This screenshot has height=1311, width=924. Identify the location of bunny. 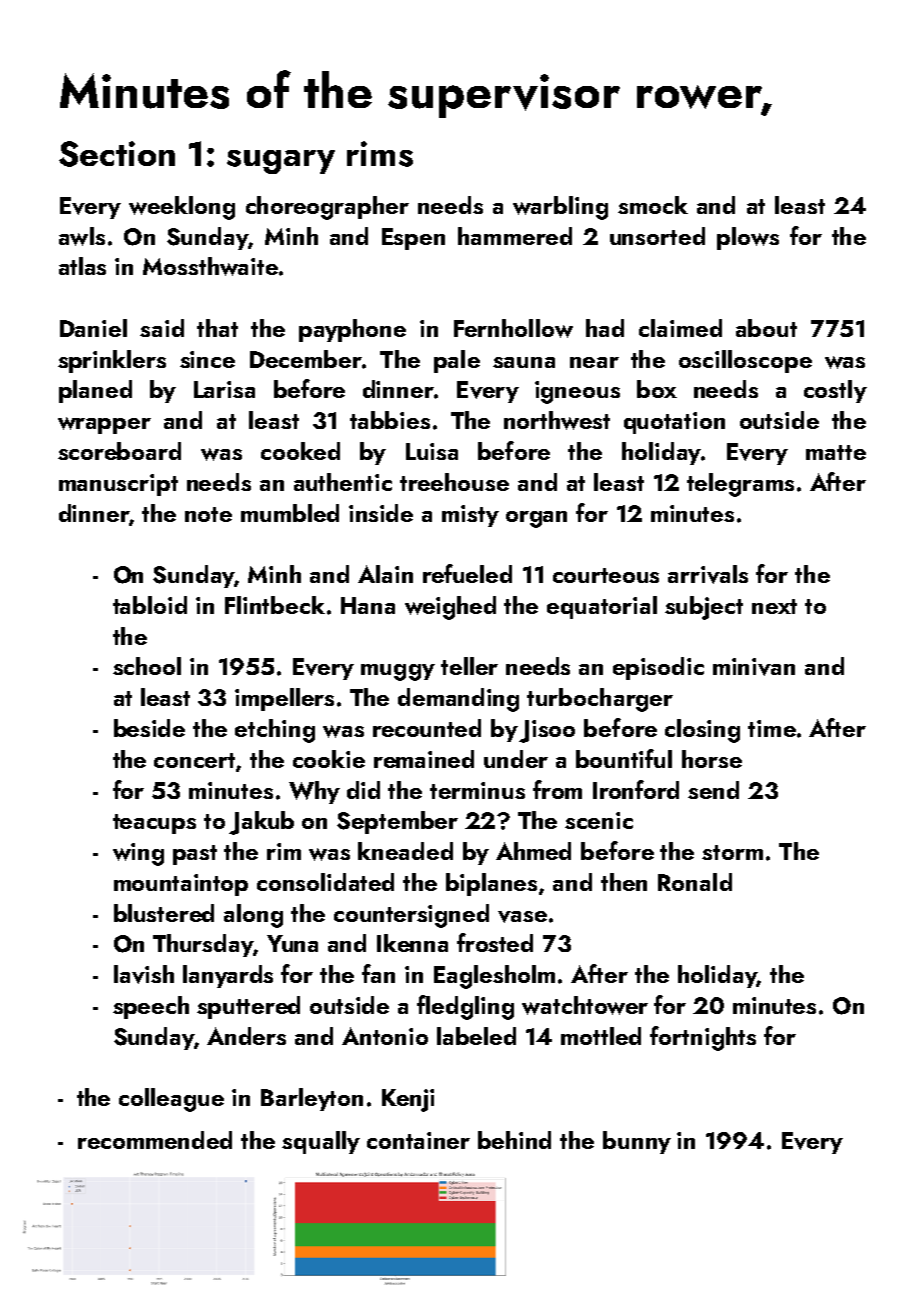
(637, 1142).
